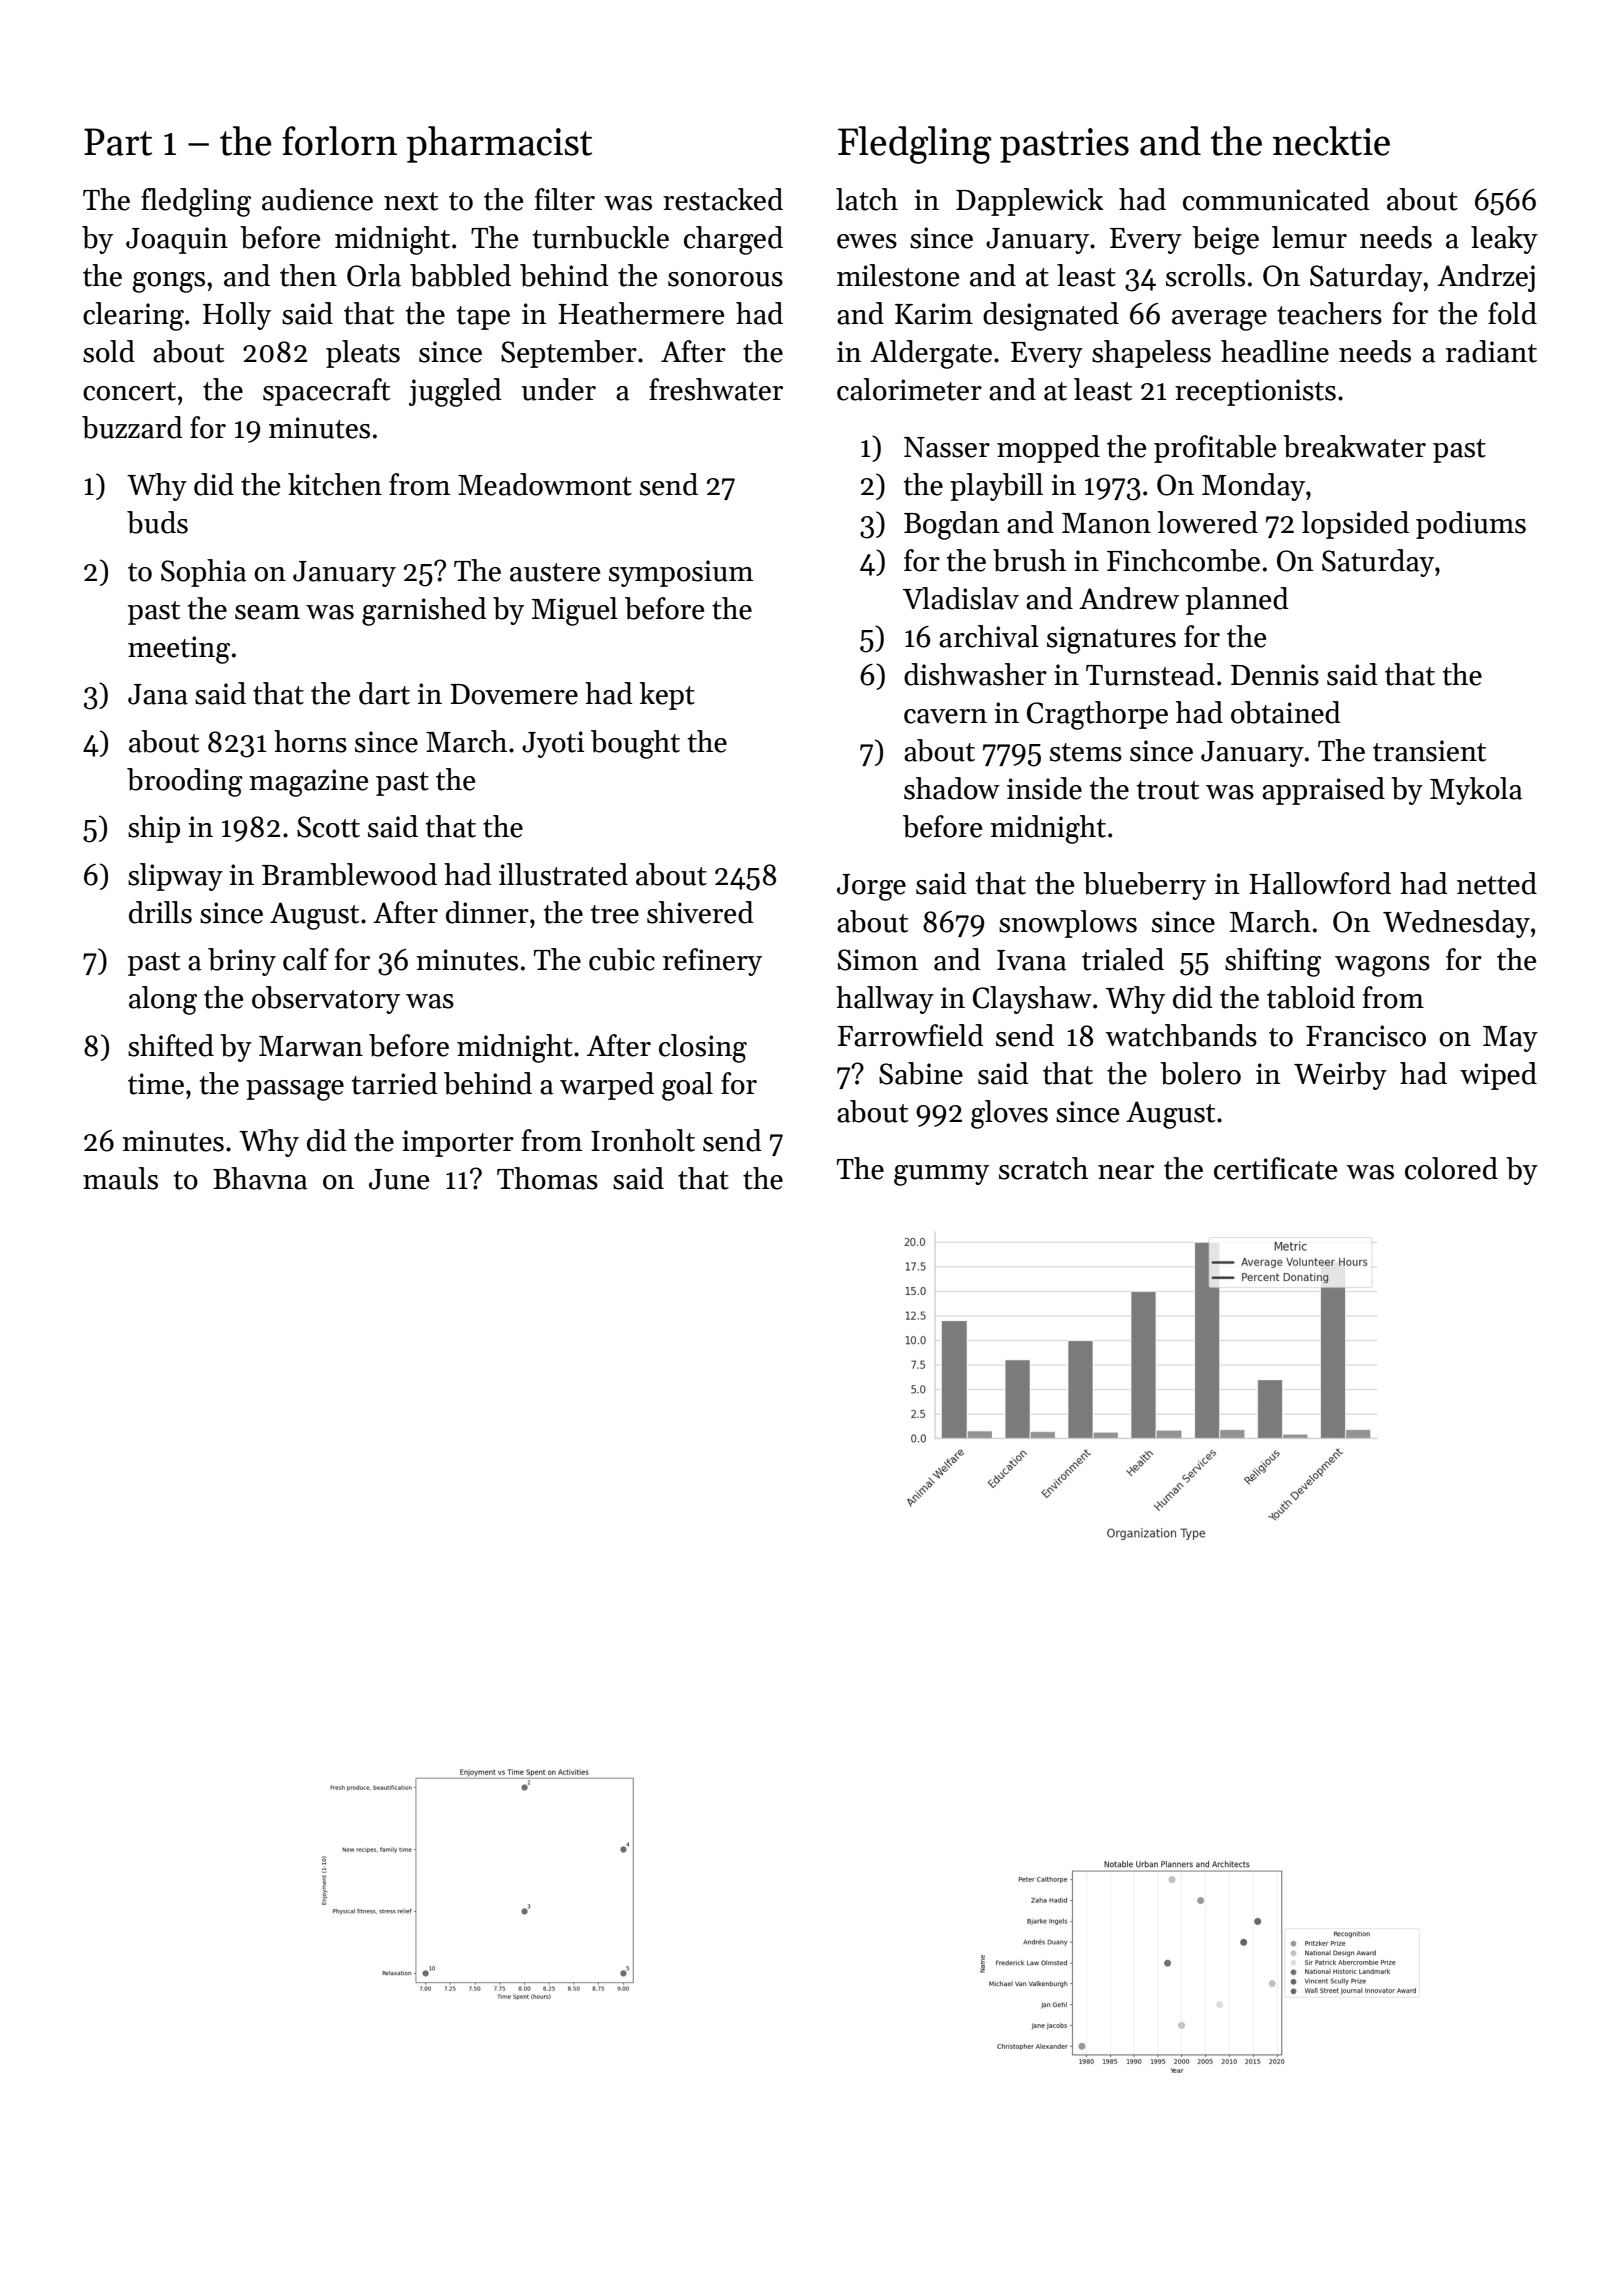 The width and height of the image is (1620, 2292). I want to click on Weirby, so click(1340, 1076).
